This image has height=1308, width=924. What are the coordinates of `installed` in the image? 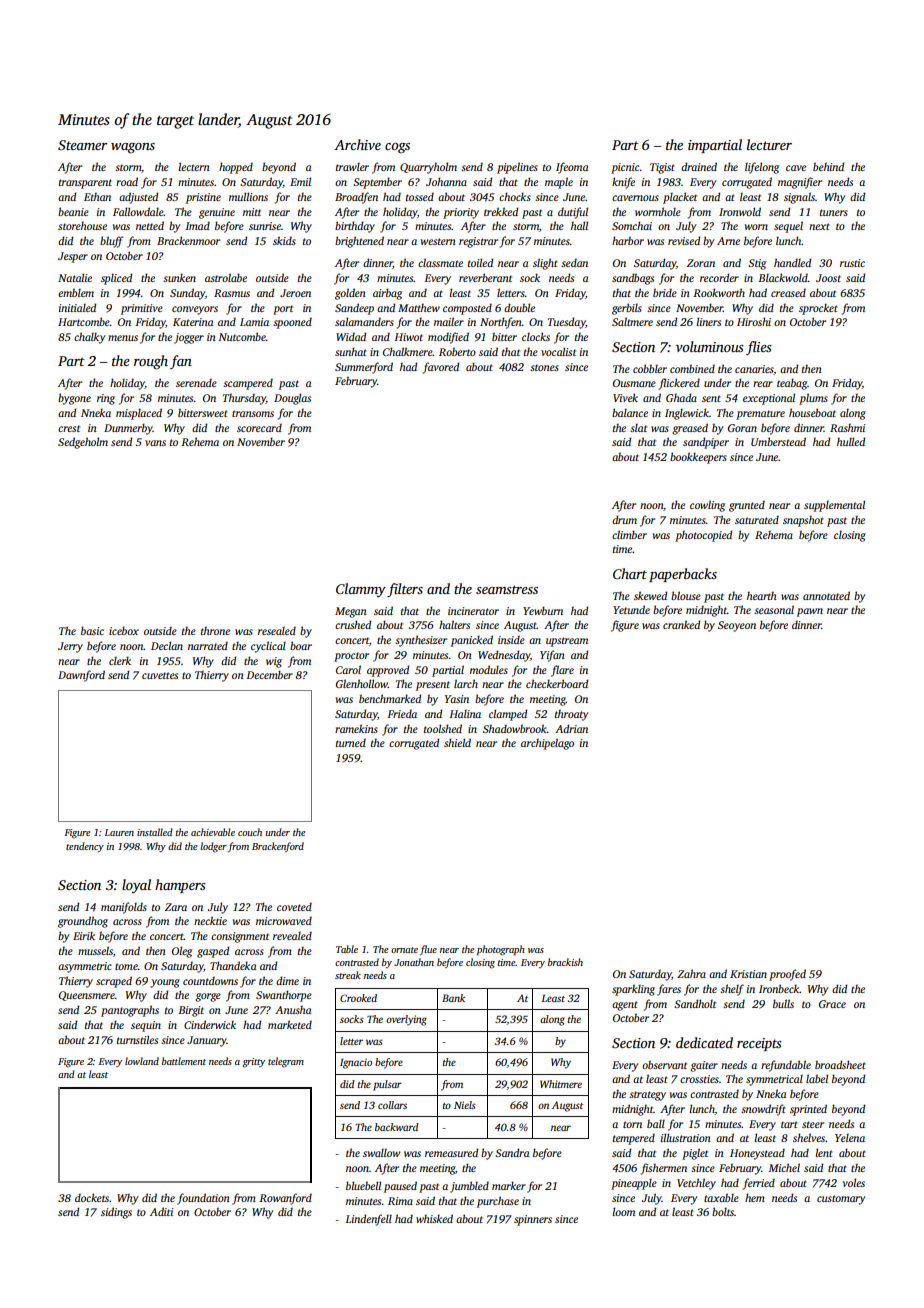 It's located at (155, 832).
